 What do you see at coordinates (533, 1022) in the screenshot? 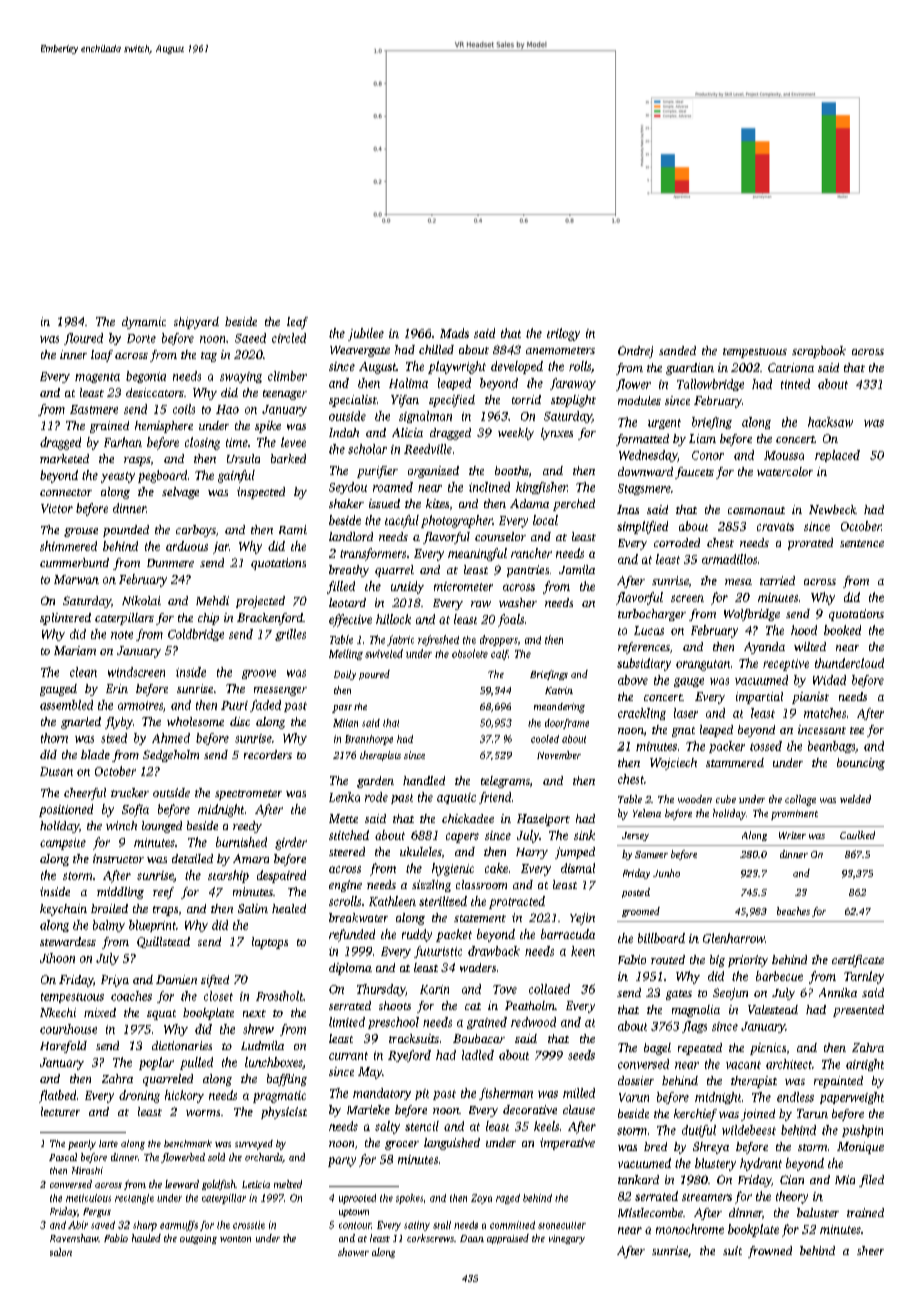
I see `redwood` at bounding box center [533, 1022].
